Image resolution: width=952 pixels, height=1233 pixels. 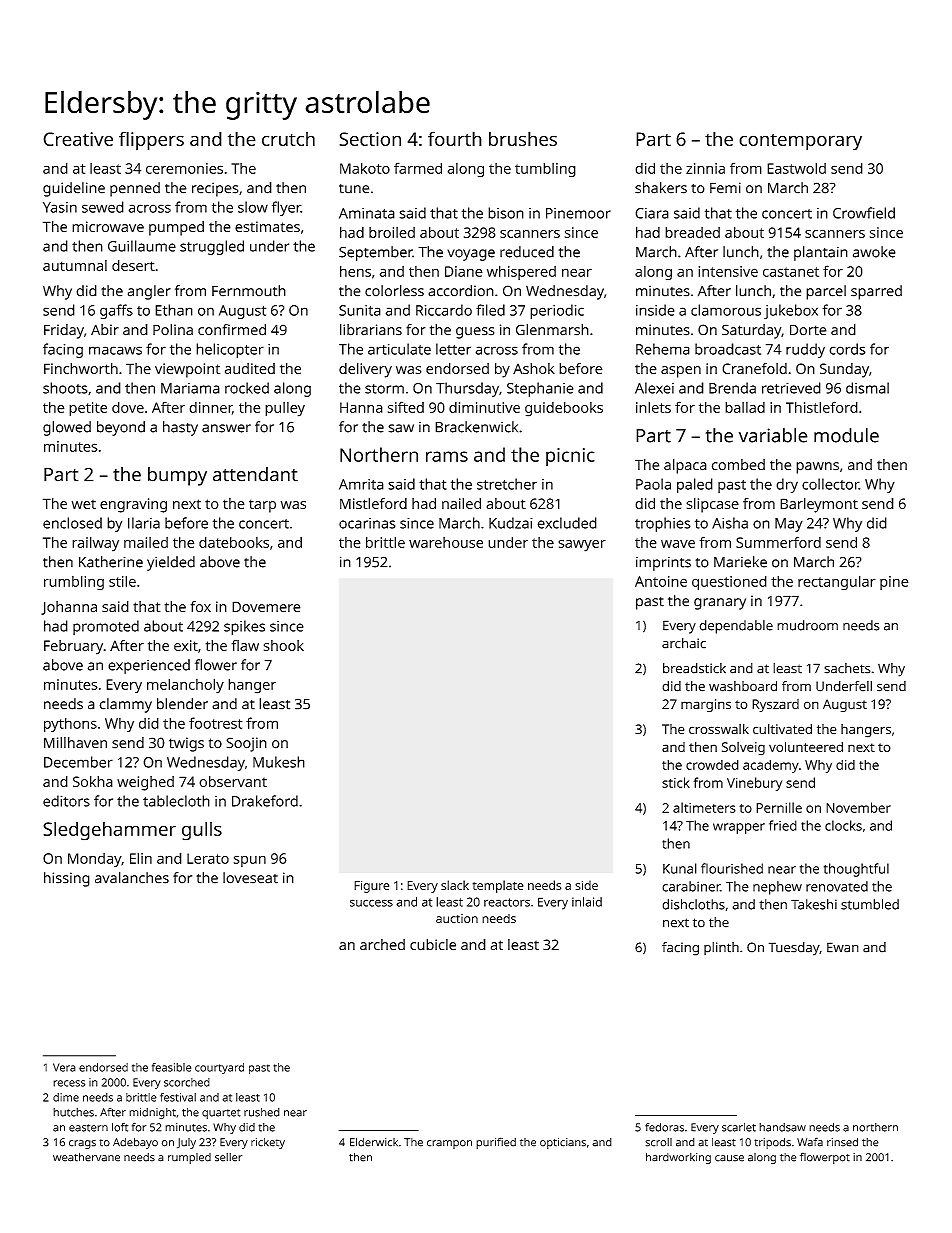 What do you see at coordinates (189, 1158) in the image?
I see `rumpled` at bounding box center [189, 1158].
